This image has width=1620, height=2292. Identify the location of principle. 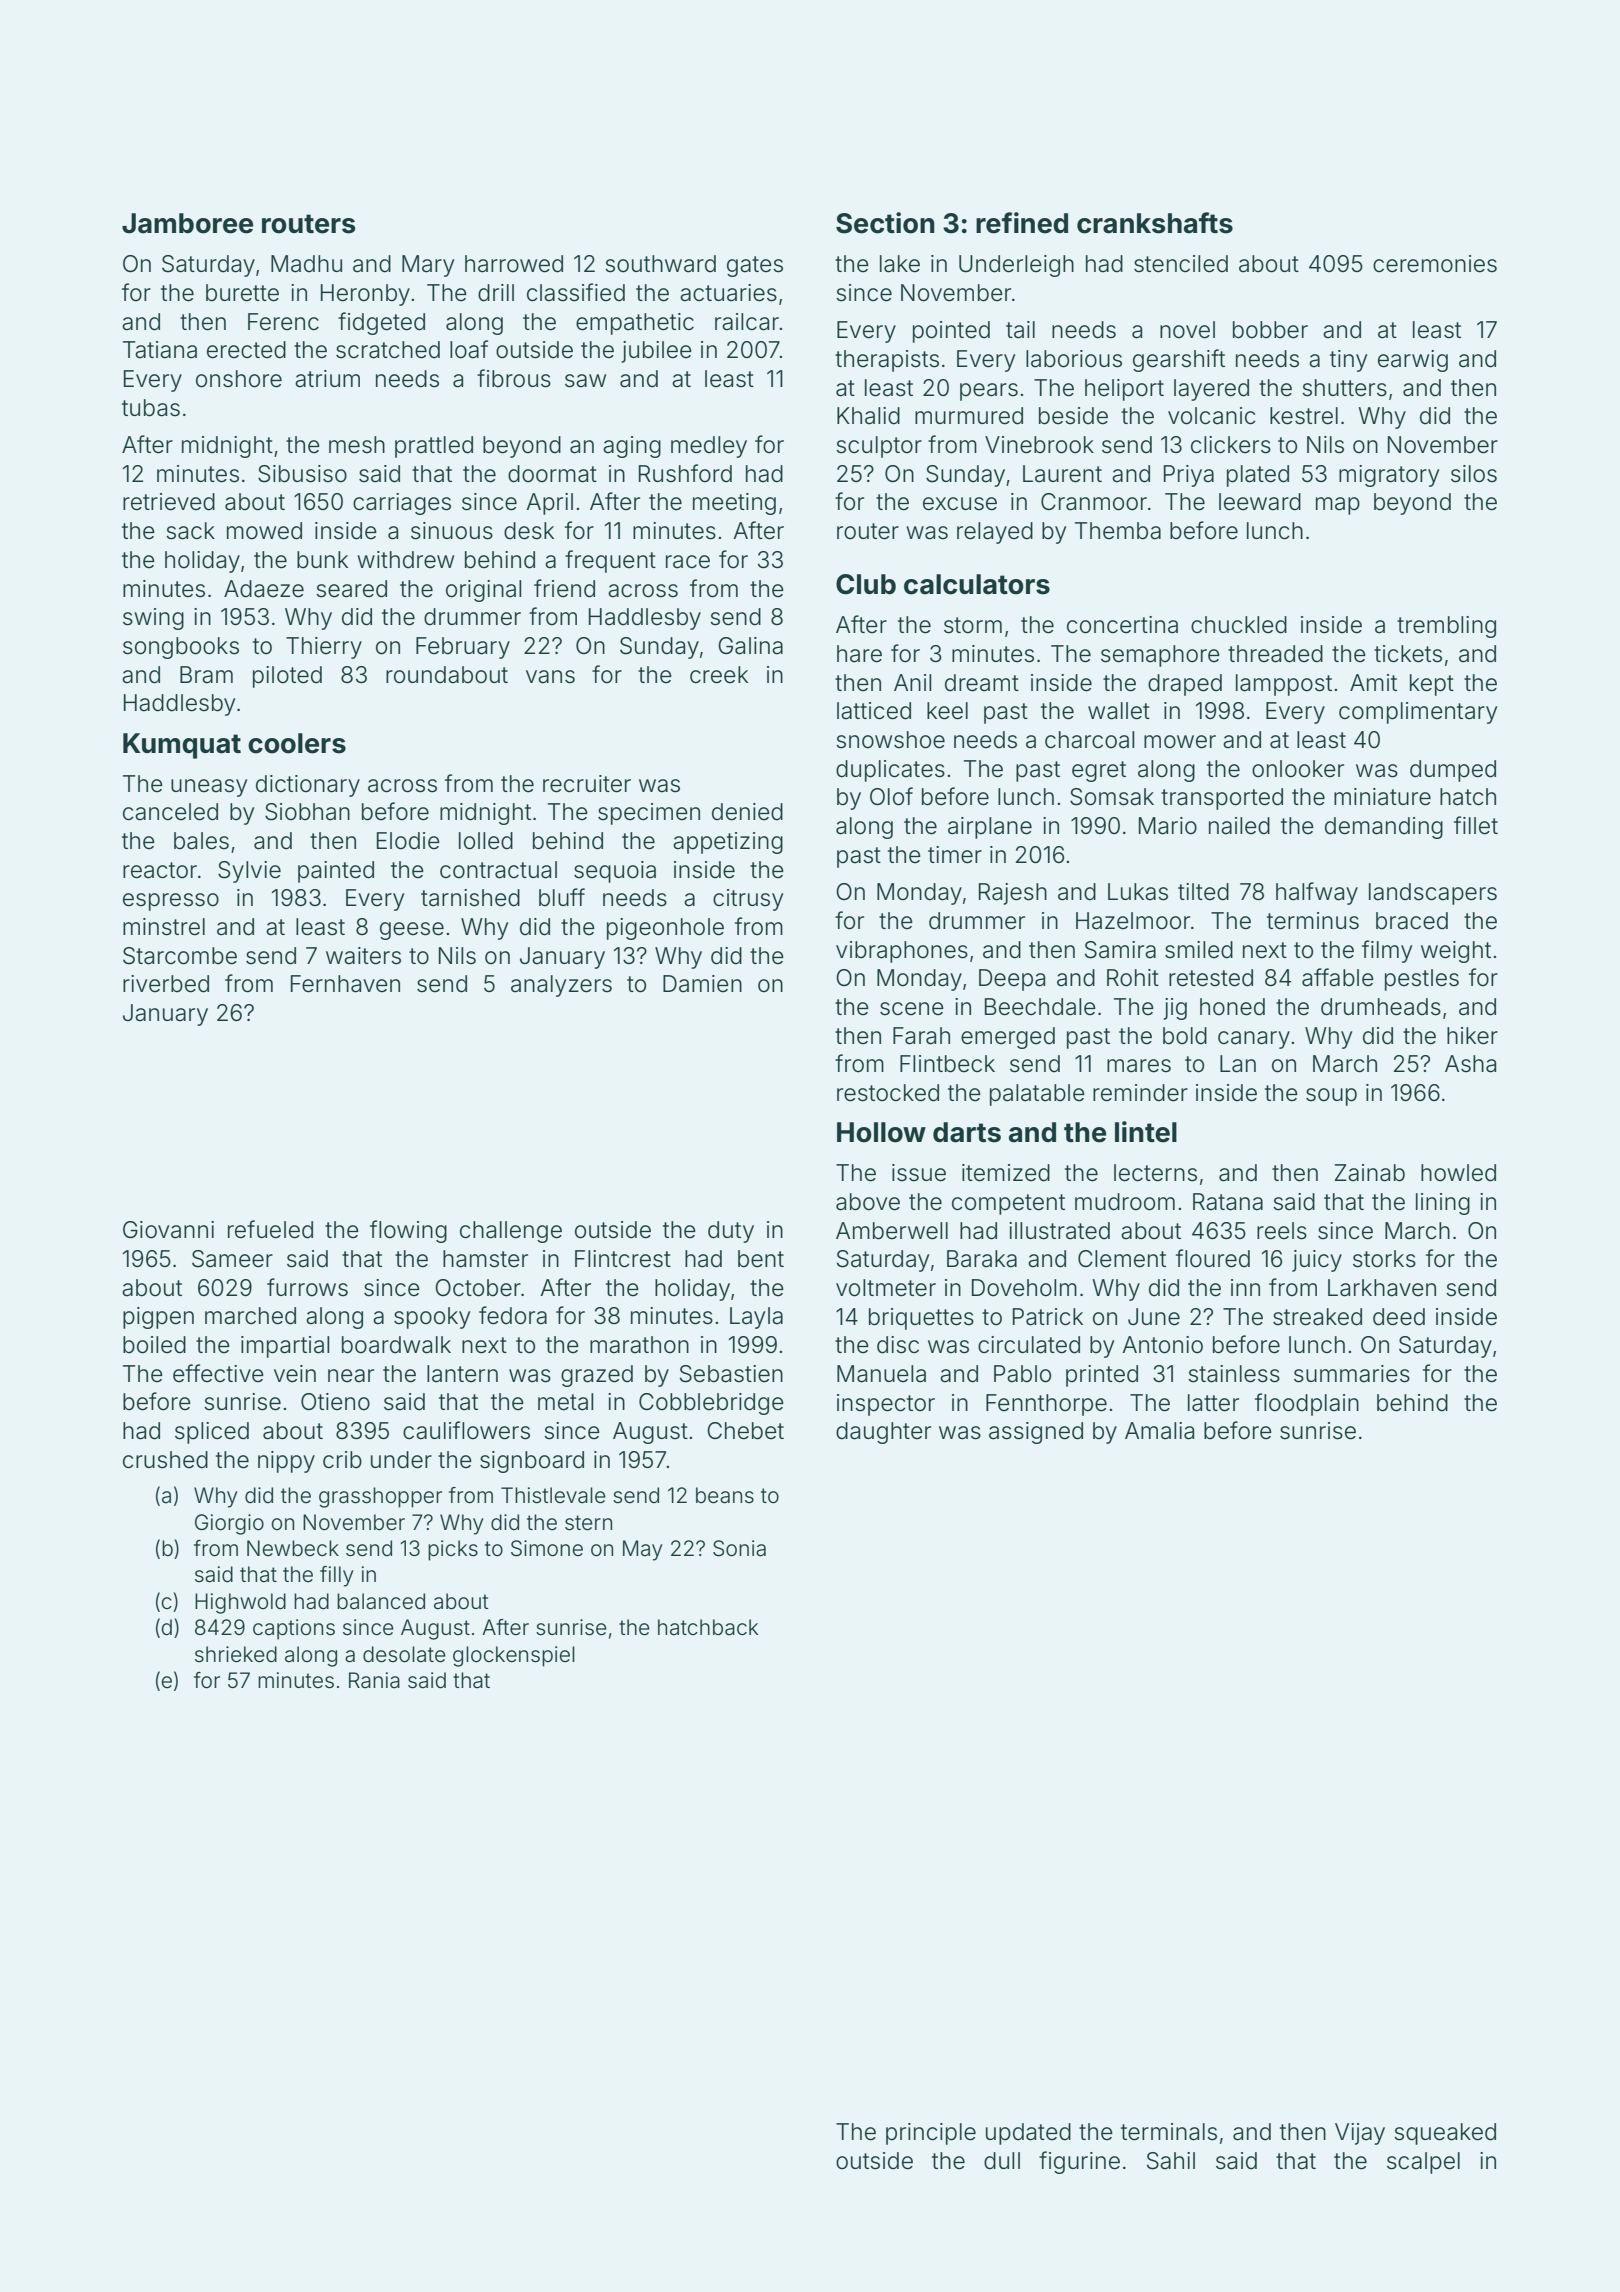
(931, 2134).
